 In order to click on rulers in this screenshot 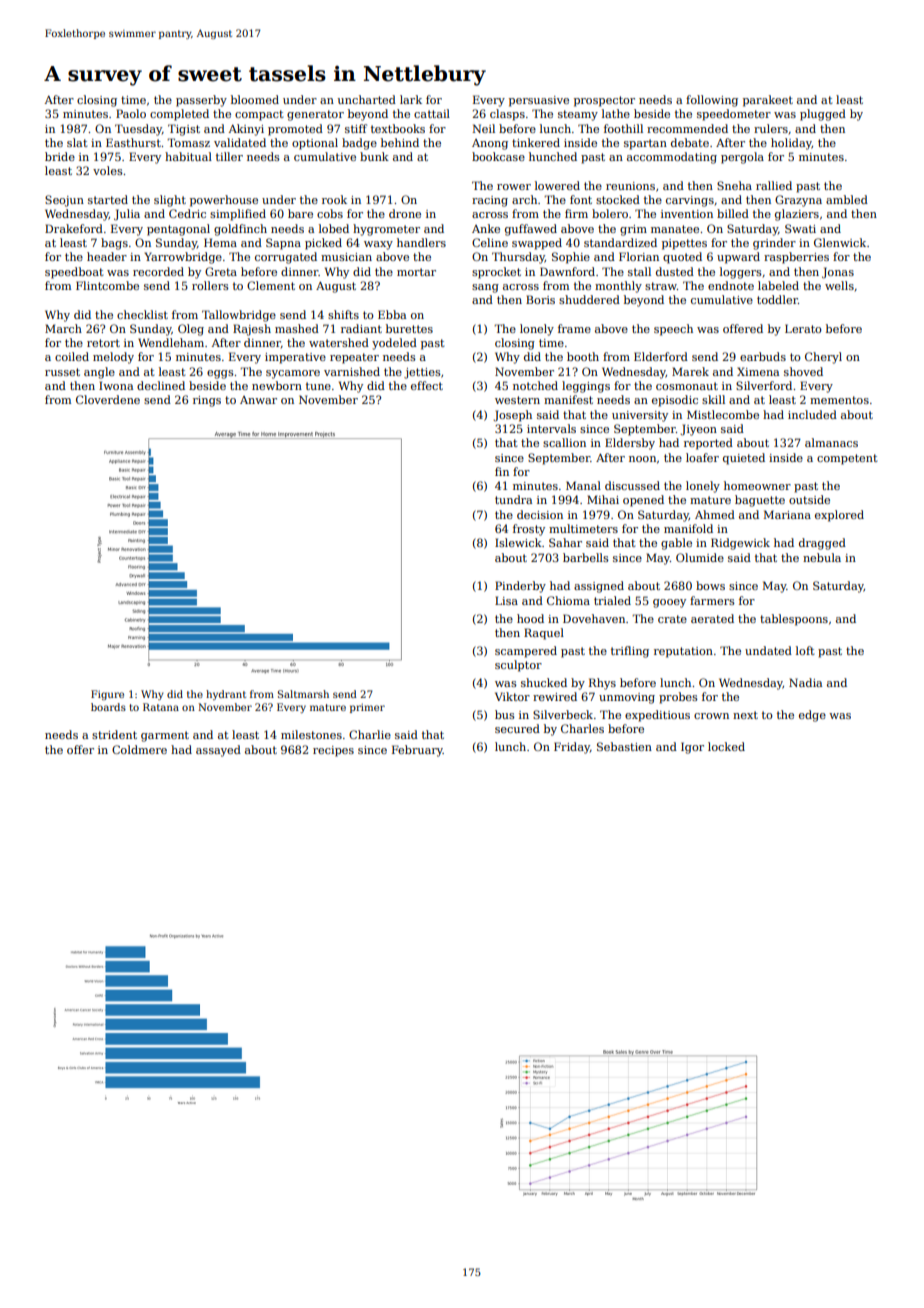, I will do `click(771, 128)`.
